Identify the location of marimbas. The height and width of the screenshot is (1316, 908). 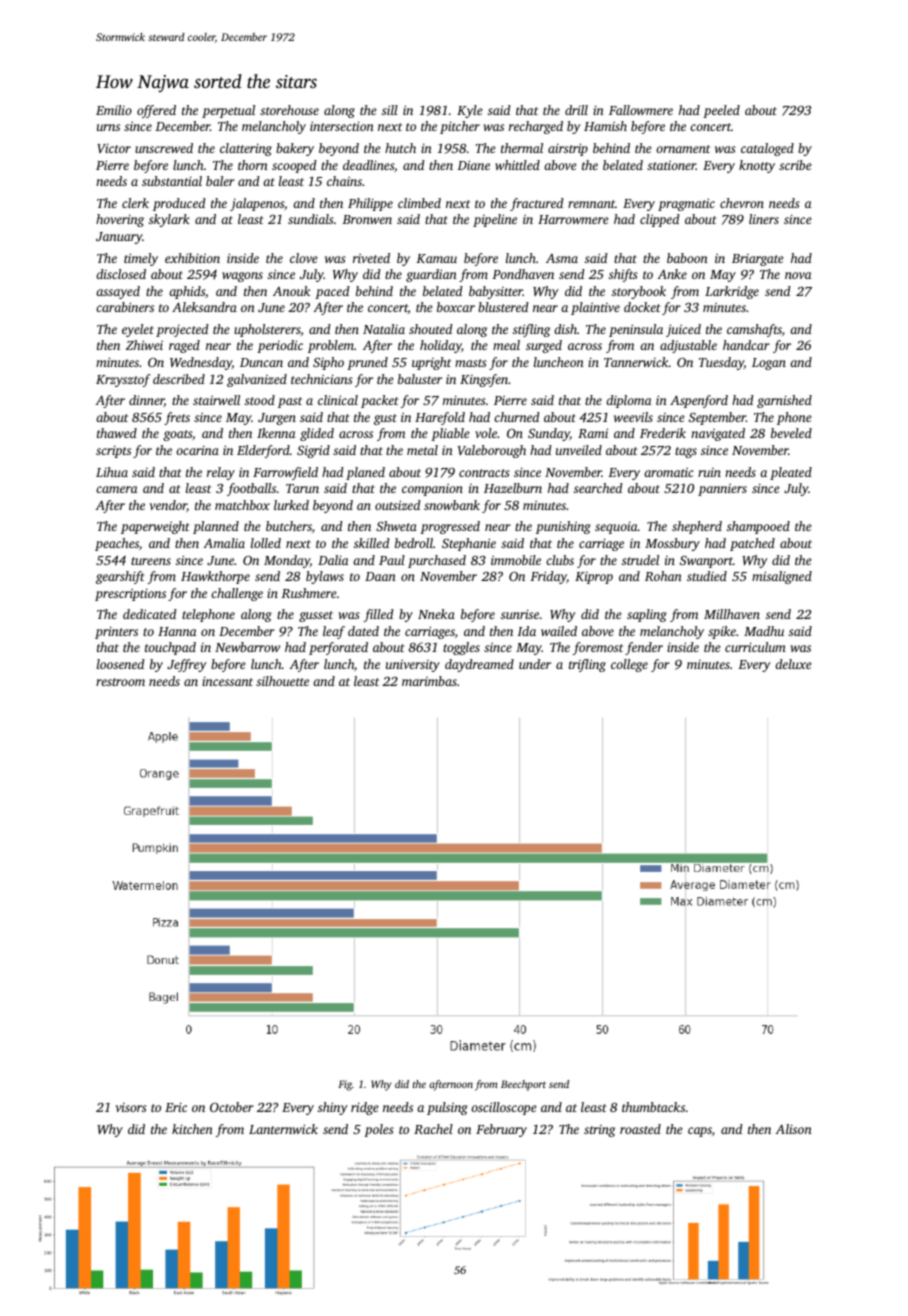
(429, 681).
